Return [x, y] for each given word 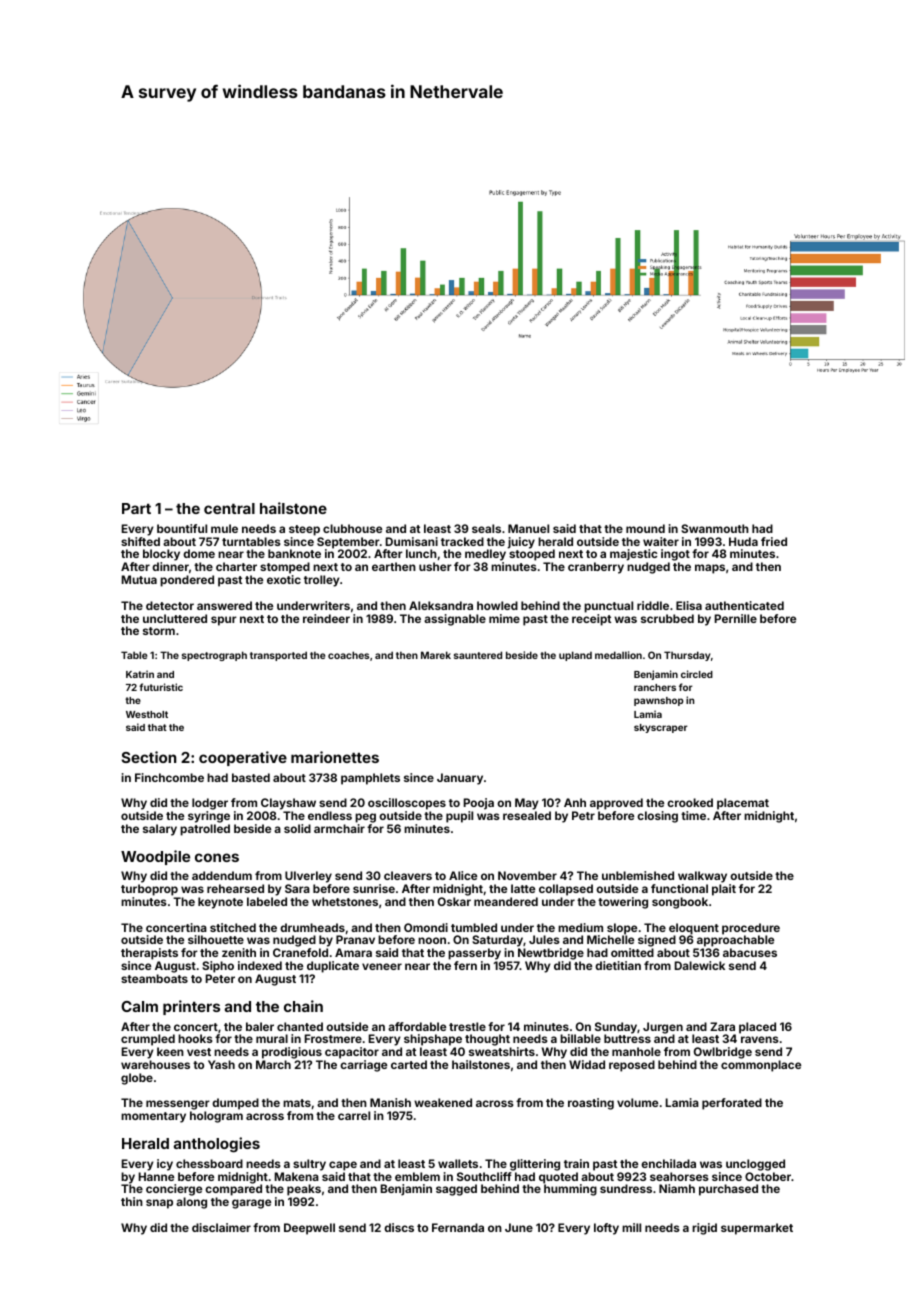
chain [303, 1006]
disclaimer [221, 1227]
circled [697, 674]
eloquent [694, 929]
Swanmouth [715, 528]
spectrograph [214, 656]
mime [504, 618]
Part [136, 508]
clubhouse [352, 528]
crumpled [148, 1040]
